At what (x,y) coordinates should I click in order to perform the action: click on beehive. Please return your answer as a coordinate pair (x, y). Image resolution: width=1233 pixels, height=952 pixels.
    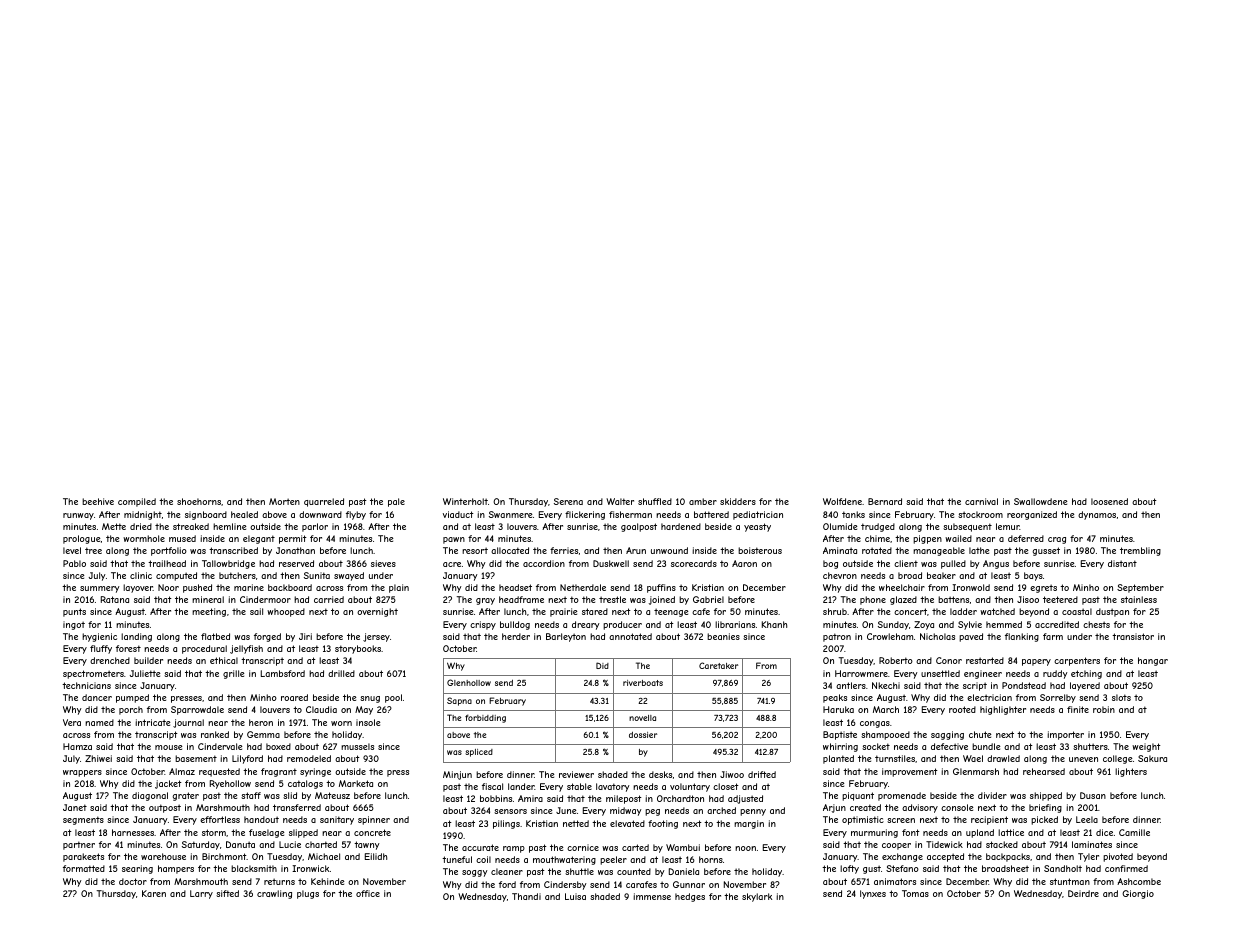
    Looking at the image, I should click on (98, 501).
